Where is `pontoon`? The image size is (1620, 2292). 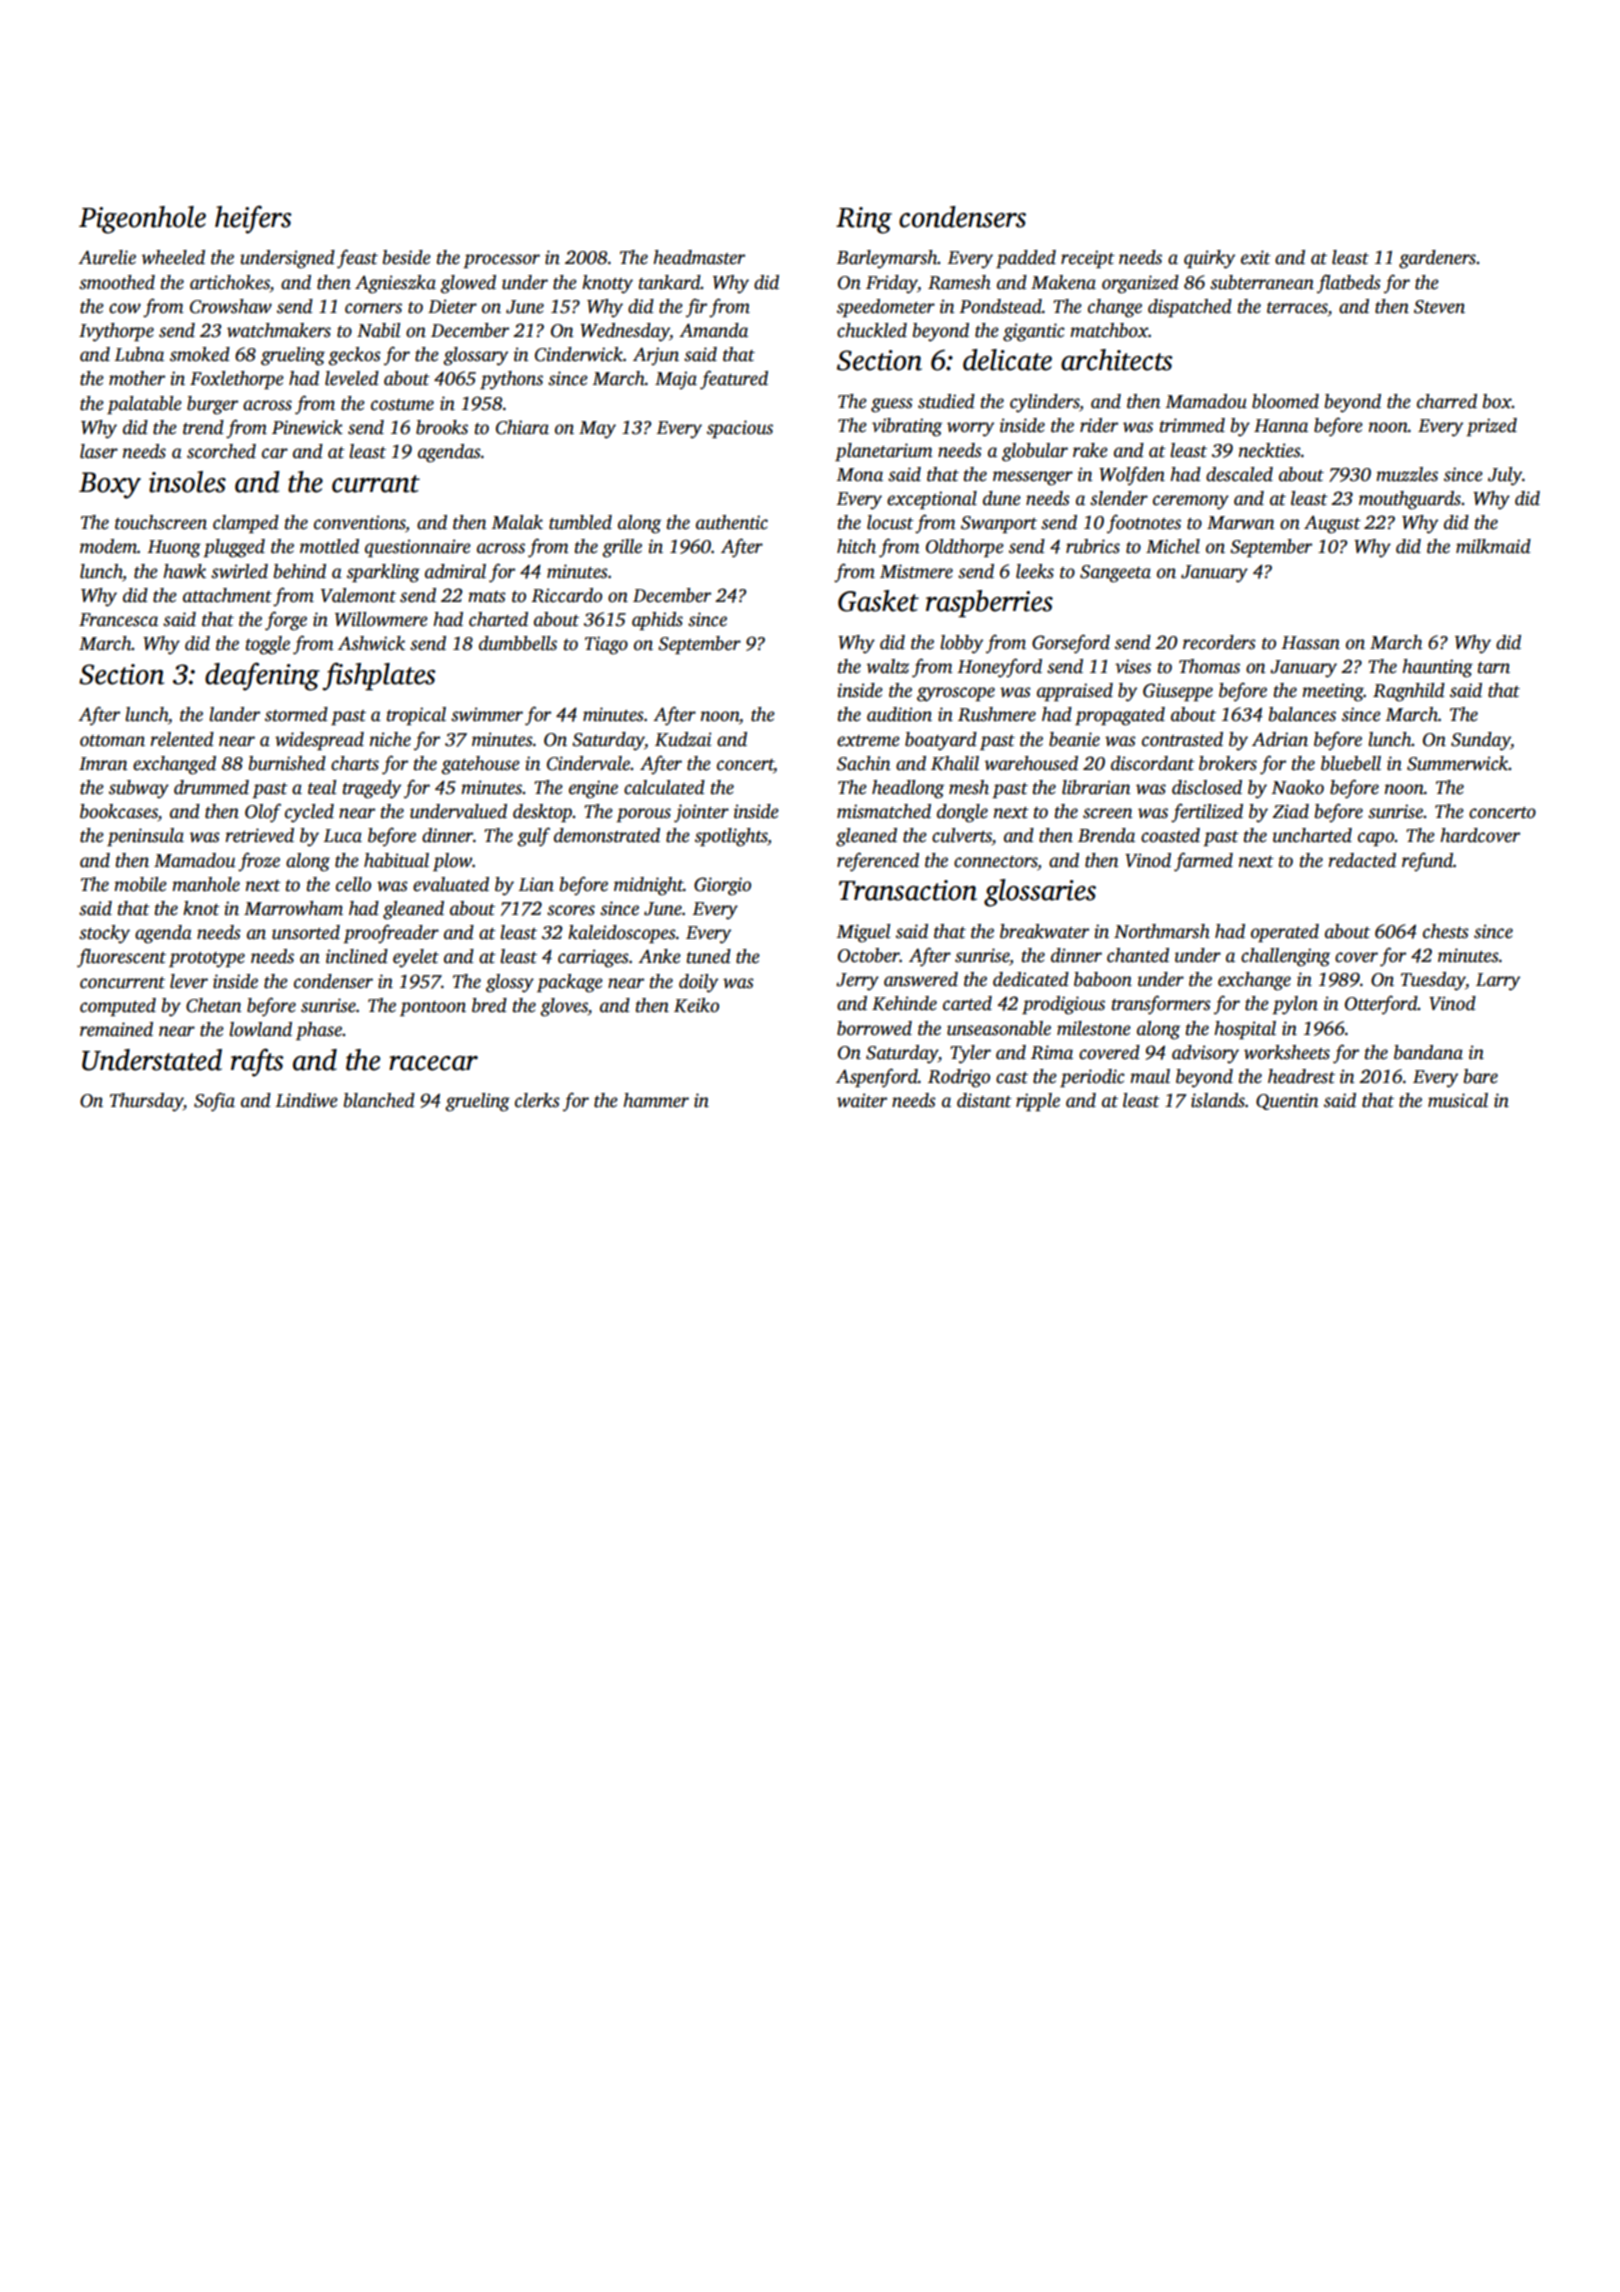 pontoon is located at coordinates (433, 1008).
